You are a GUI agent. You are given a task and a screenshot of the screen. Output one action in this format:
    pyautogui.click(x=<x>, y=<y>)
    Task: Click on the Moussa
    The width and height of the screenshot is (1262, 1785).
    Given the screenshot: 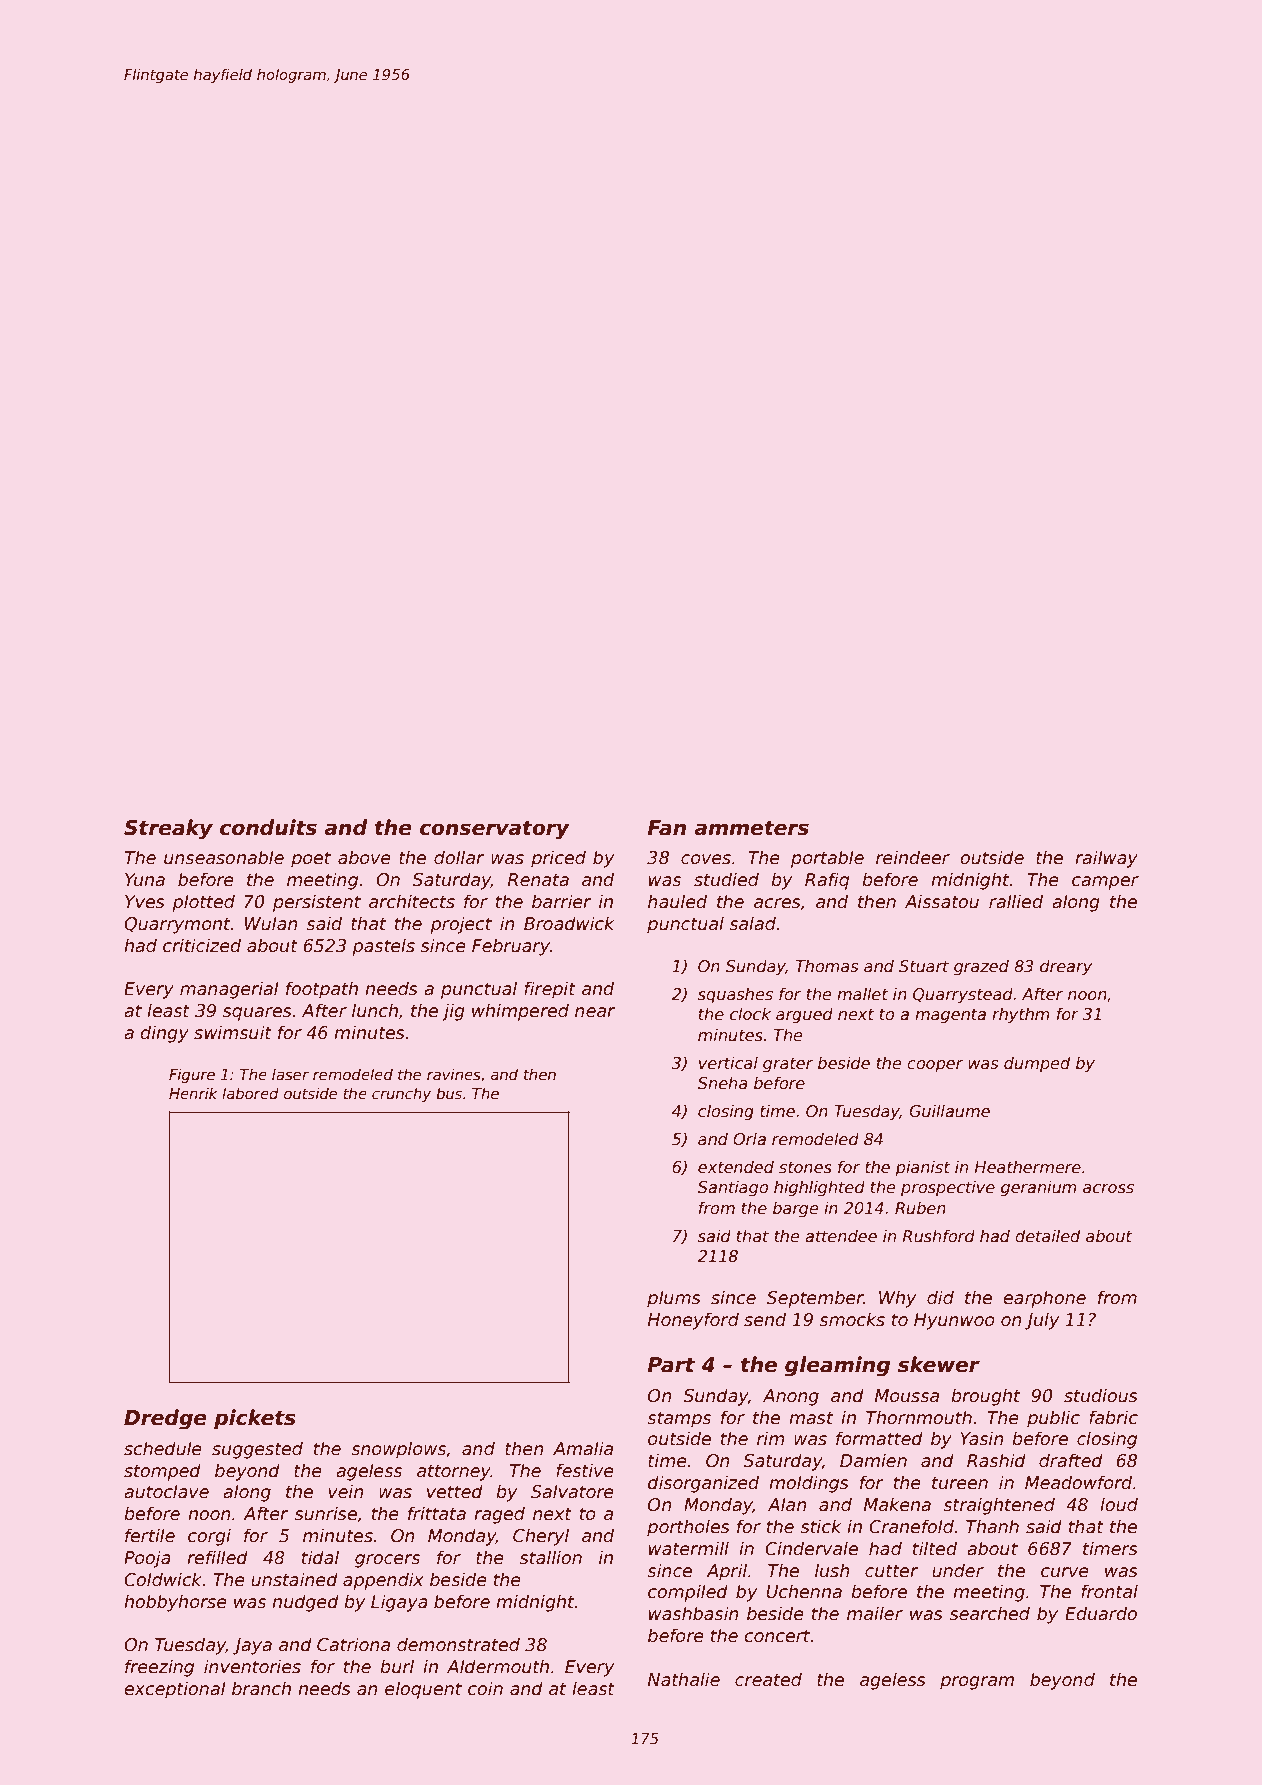 What is the action you would take?
    pyautogui.click(x=907, y=1396)
